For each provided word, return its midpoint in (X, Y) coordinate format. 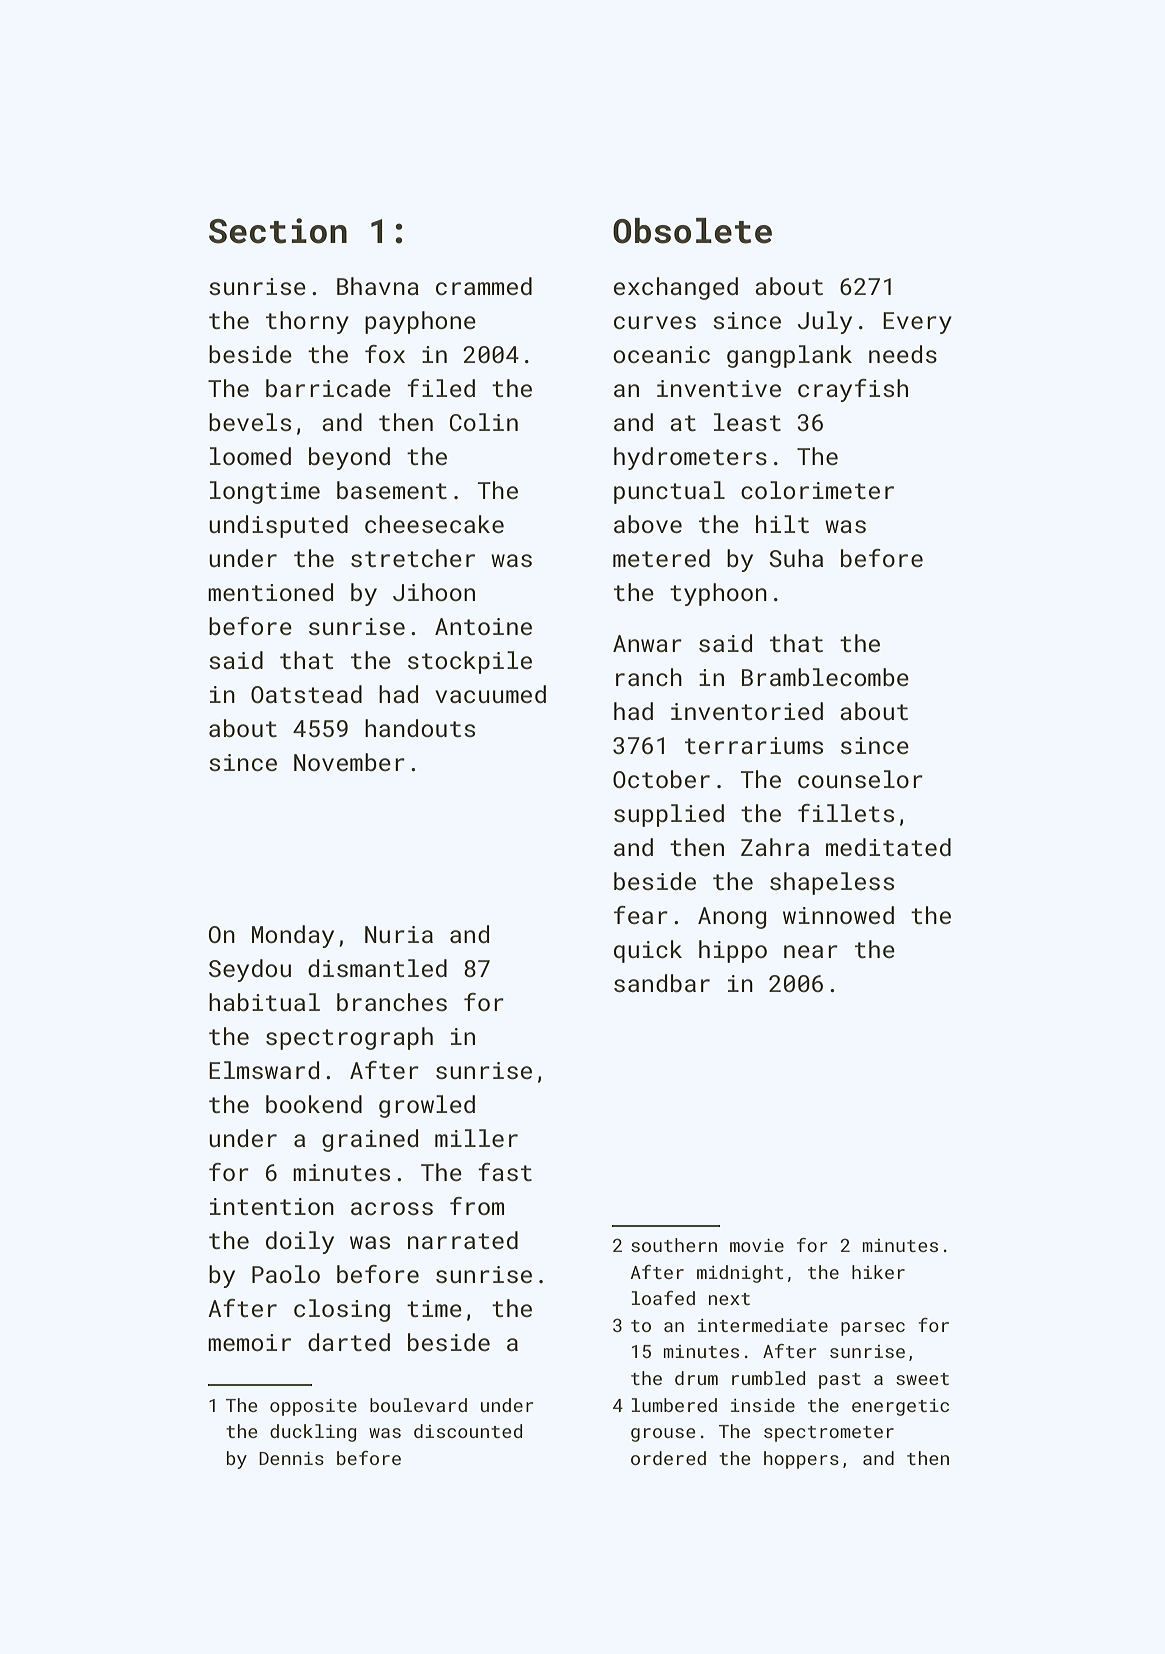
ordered (668, 1458)
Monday (293, 936)
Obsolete (692, 231)
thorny (307, 322)
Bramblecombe (825, 677)
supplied (669, 815)
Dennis (291, 1458)
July (825, 322)
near (811, 951)
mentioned (270, 592)
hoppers (801, 1460)
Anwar (647, 643)
